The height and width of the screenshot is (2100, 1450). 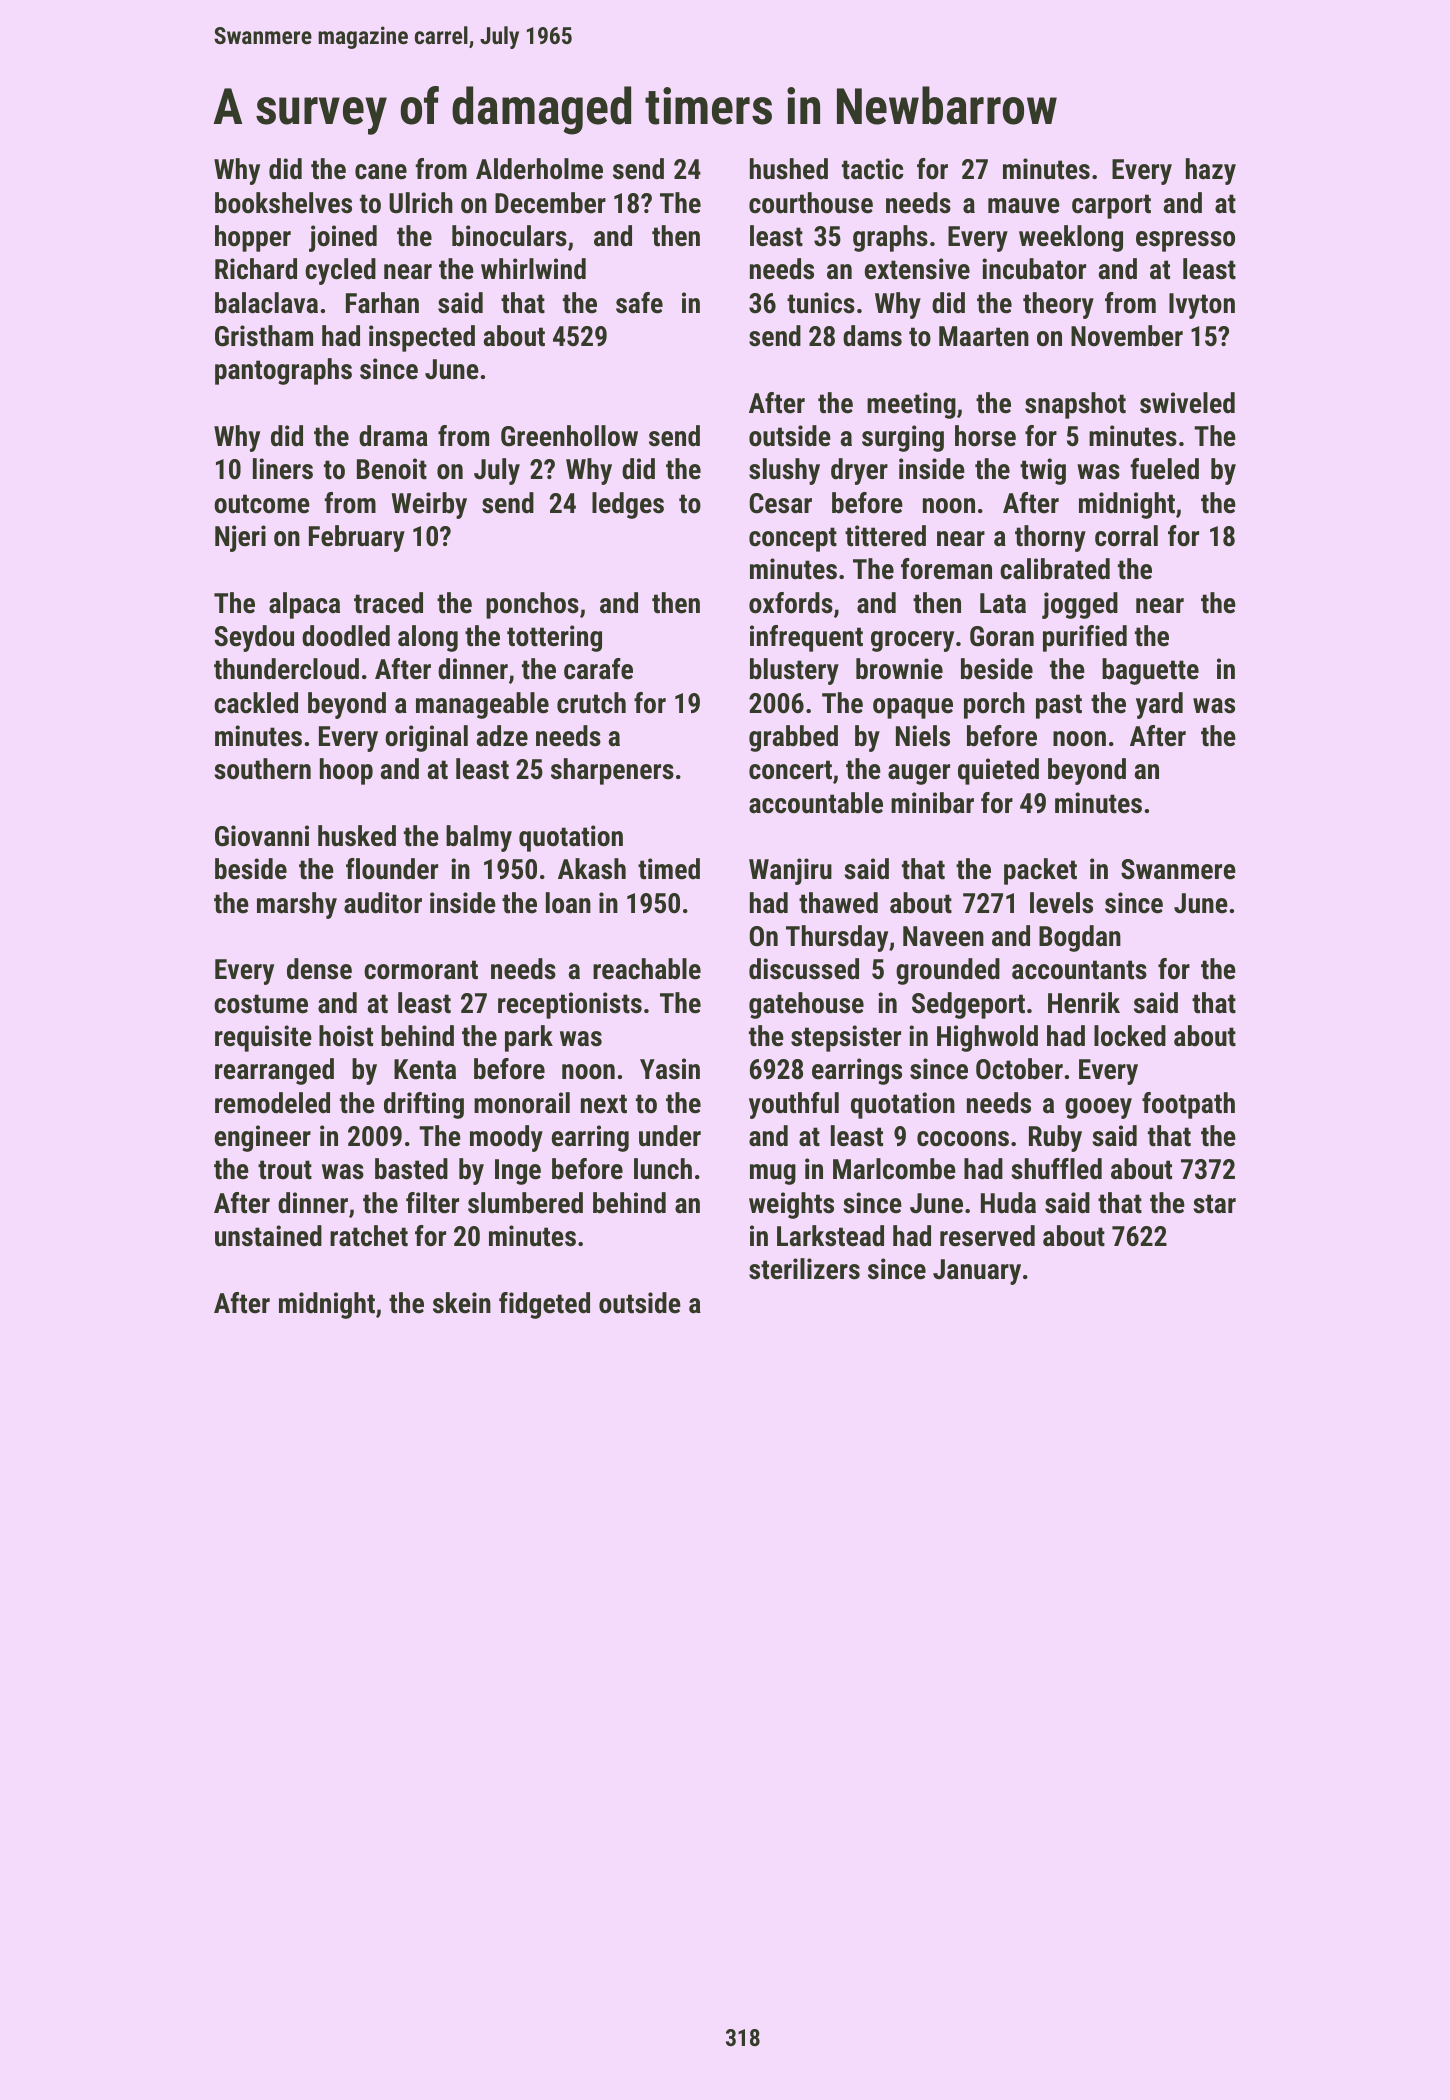 I want to click on inspected, so click(x=422, y=338).
